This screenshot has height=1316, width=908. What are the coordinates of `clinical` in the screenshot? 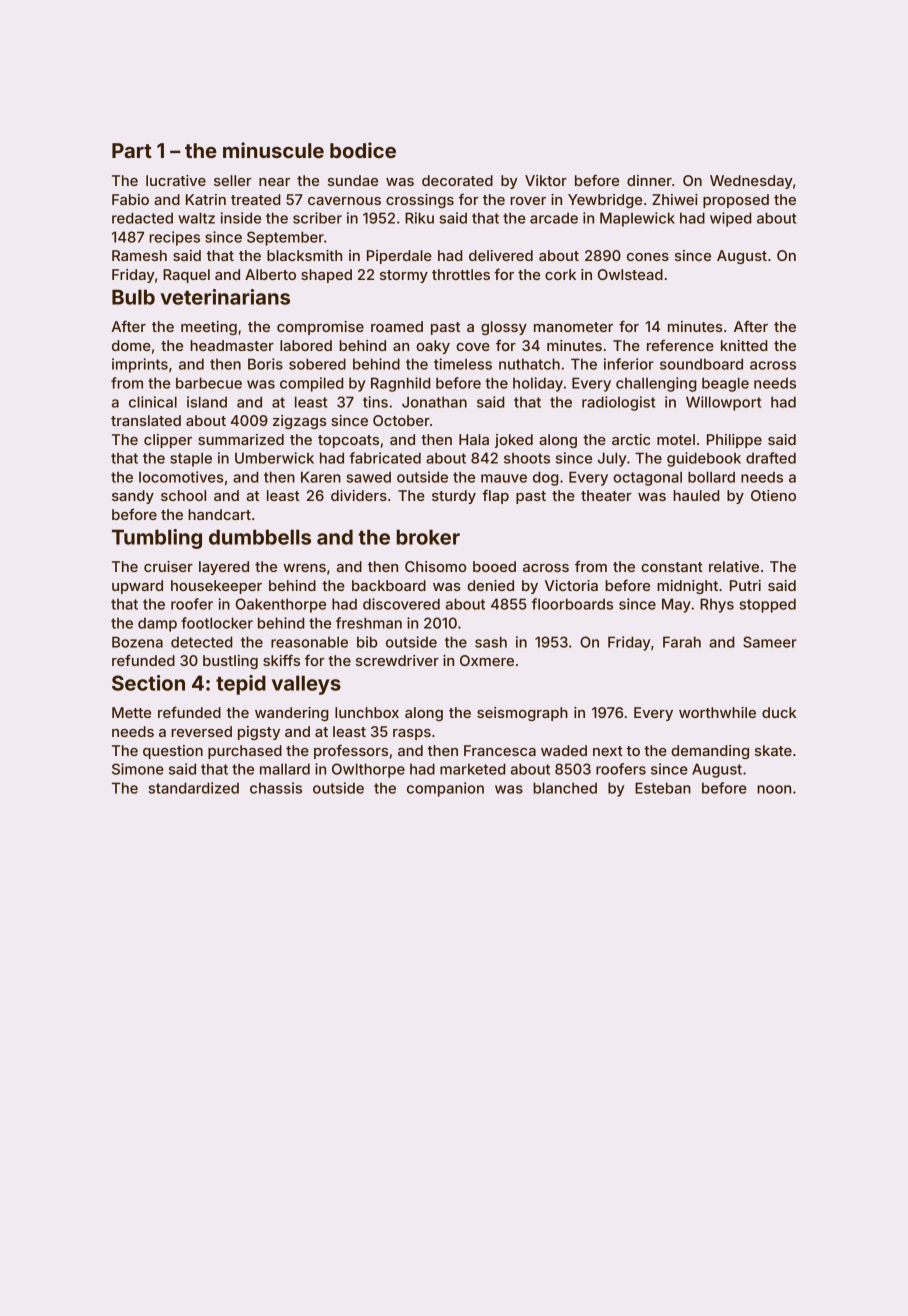 It's located at (153, 402).
